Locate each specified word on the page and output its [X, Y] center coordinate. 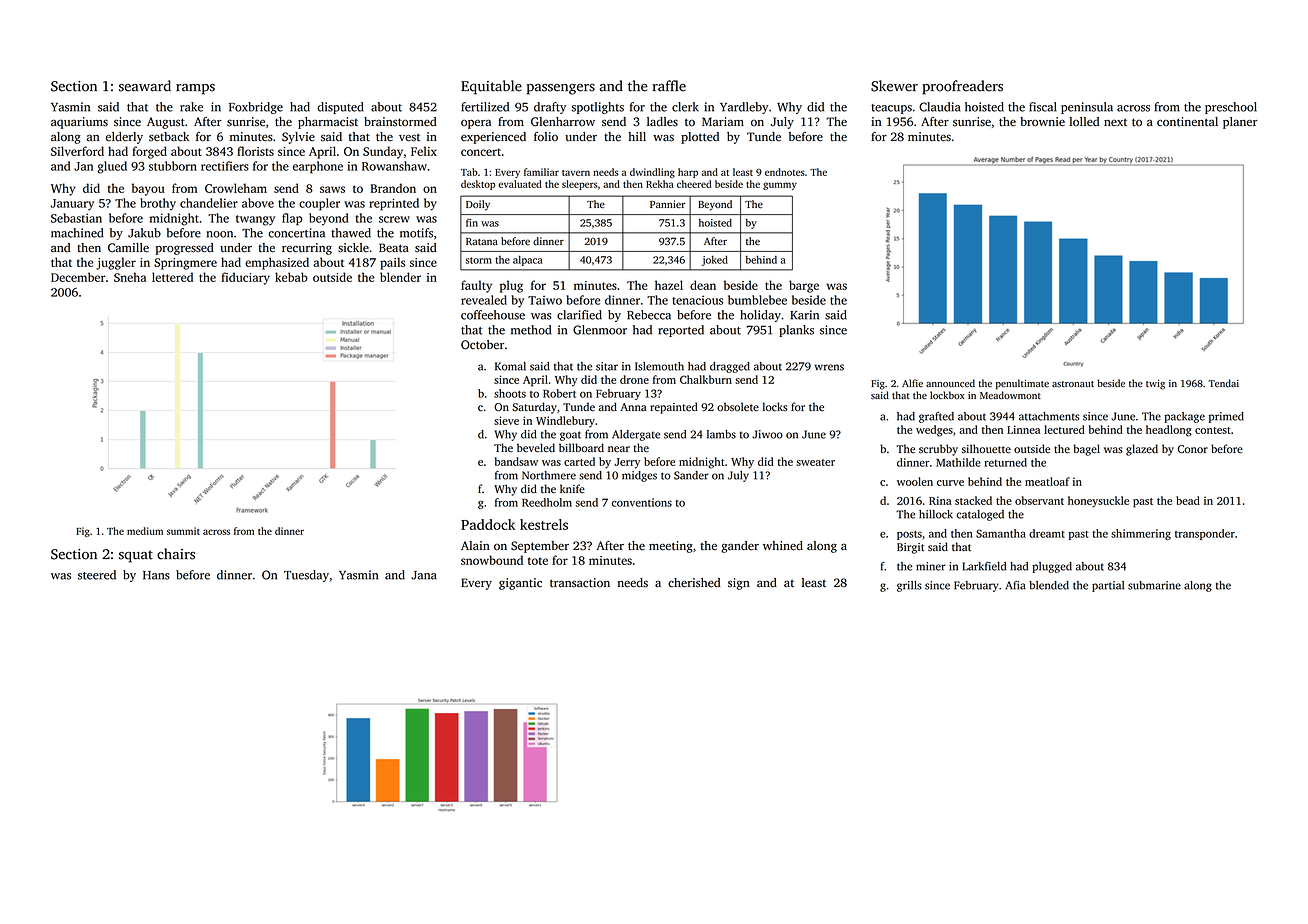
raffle [669, 86]
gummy [780, 186]
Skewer [894, 86]
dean [703, 285]
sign [739, 584]
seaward [145, 86]
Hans [156, 575]
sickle [353, 248]
